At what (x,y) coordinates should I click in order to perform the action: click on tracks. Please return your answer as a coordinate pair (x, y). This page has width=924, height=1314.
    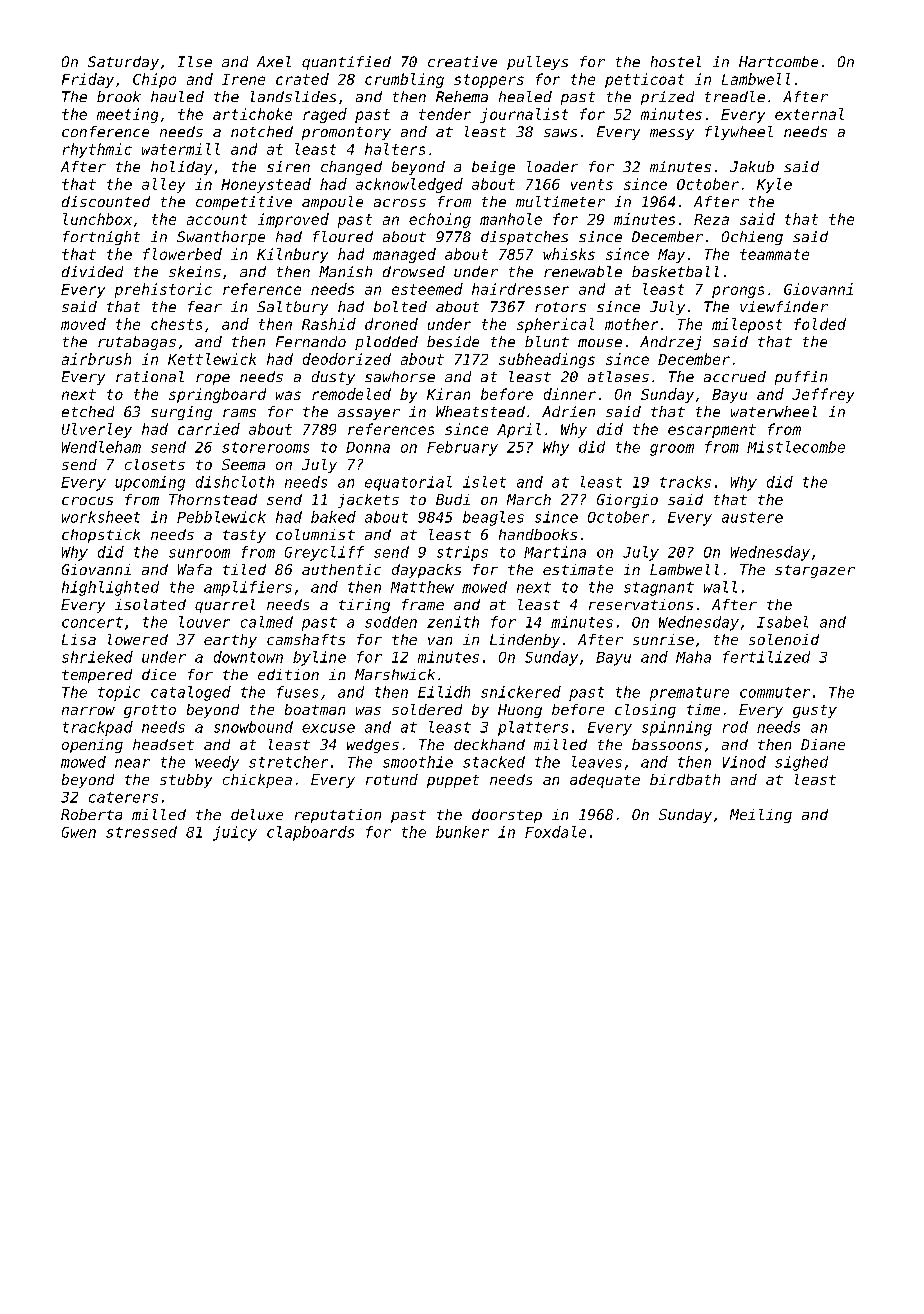
    Looking at the image, I should click on (685, 482).
